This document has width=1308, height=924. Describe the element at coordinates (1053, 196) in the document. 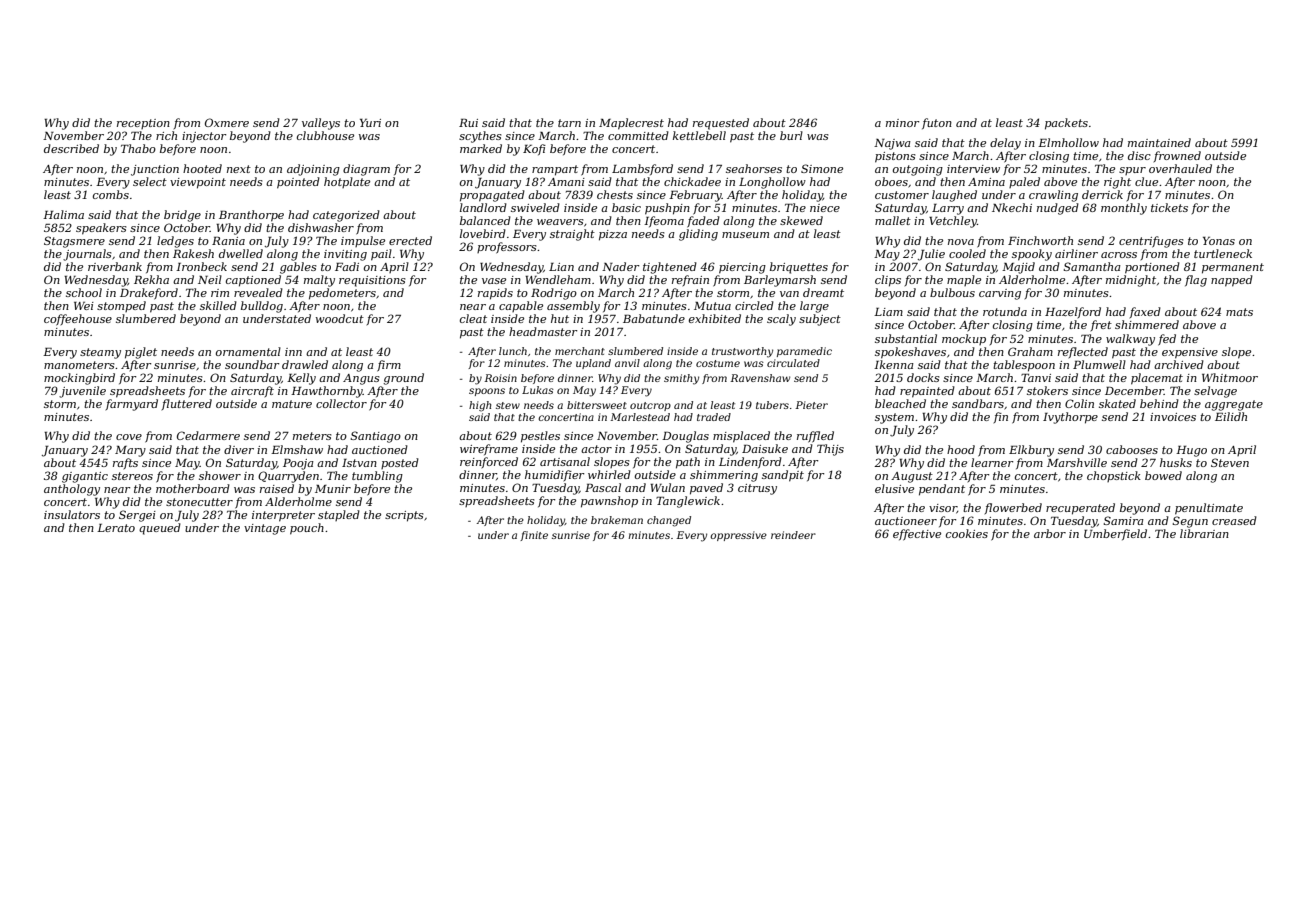

I see `crawling` at that location.
